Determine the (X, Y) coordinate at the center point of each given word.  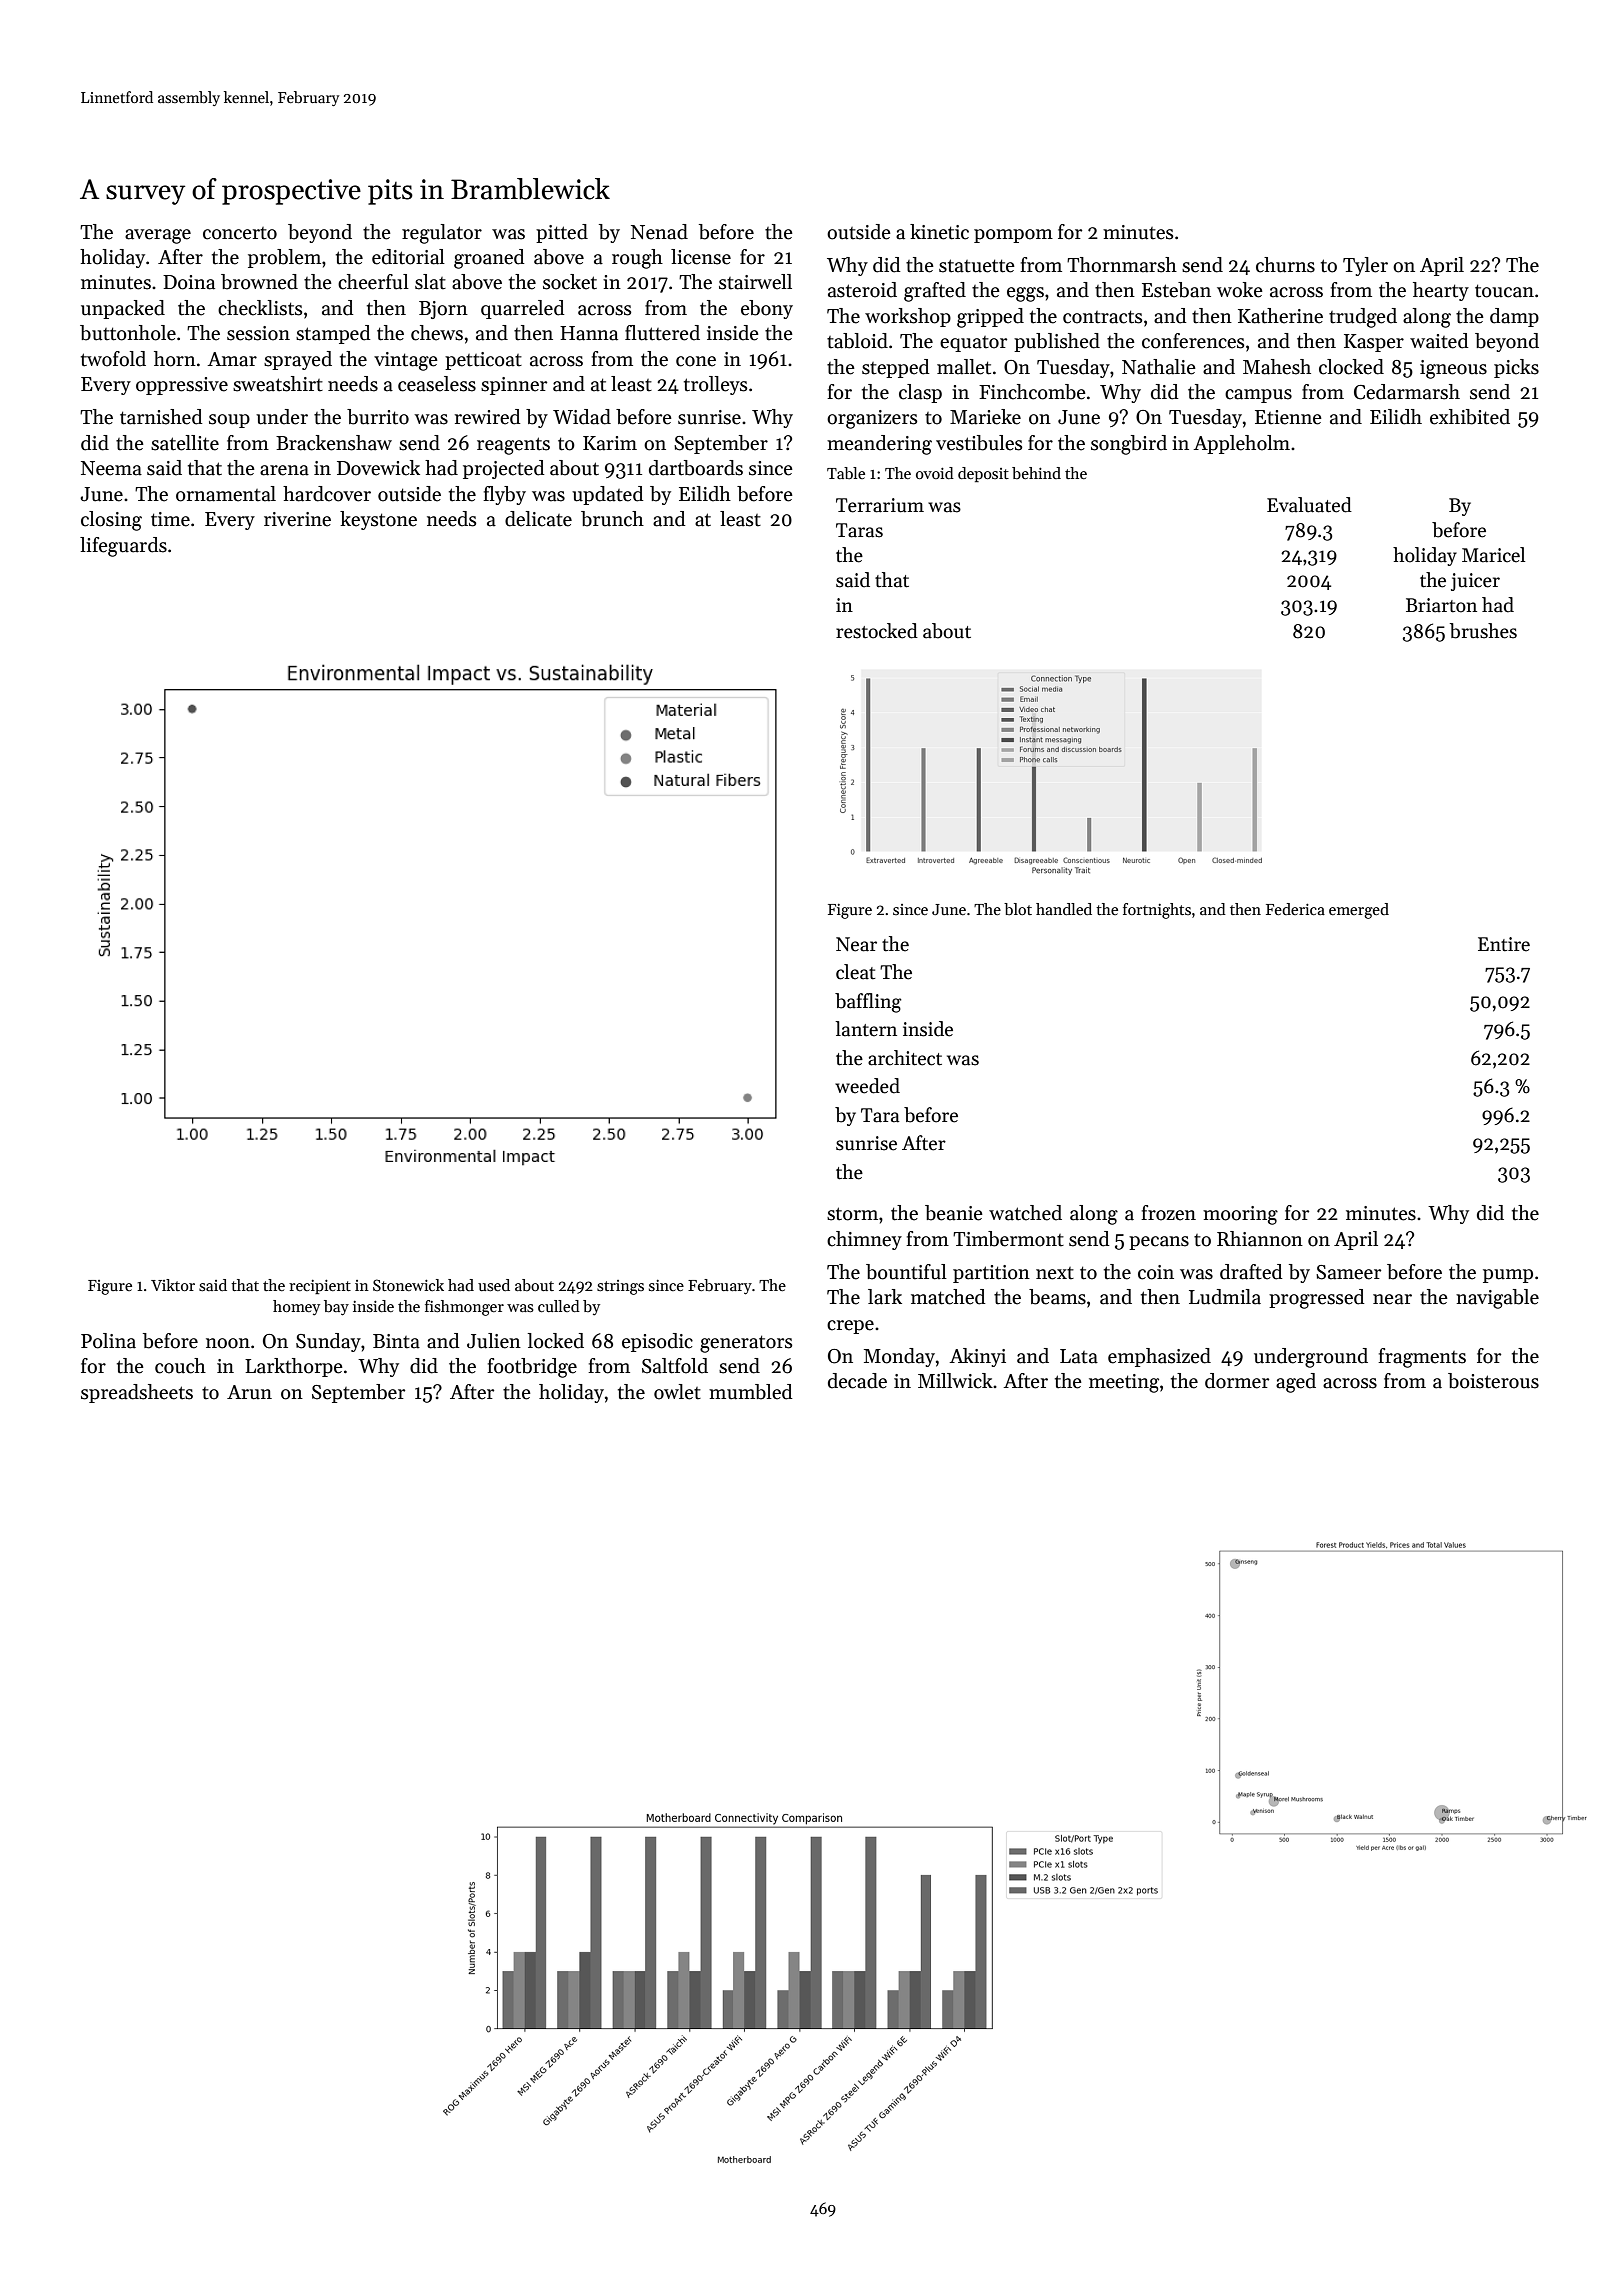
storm (852, 1214)
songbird (1129, 445)
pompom (1013, 236)
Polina (108, 1341)
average (158, 236)
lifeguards (123, 547)
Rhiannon (1260, 1239)
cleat (856, 972)
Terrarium (880, 505)
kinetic (939, 232)
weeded (867, 1086)
